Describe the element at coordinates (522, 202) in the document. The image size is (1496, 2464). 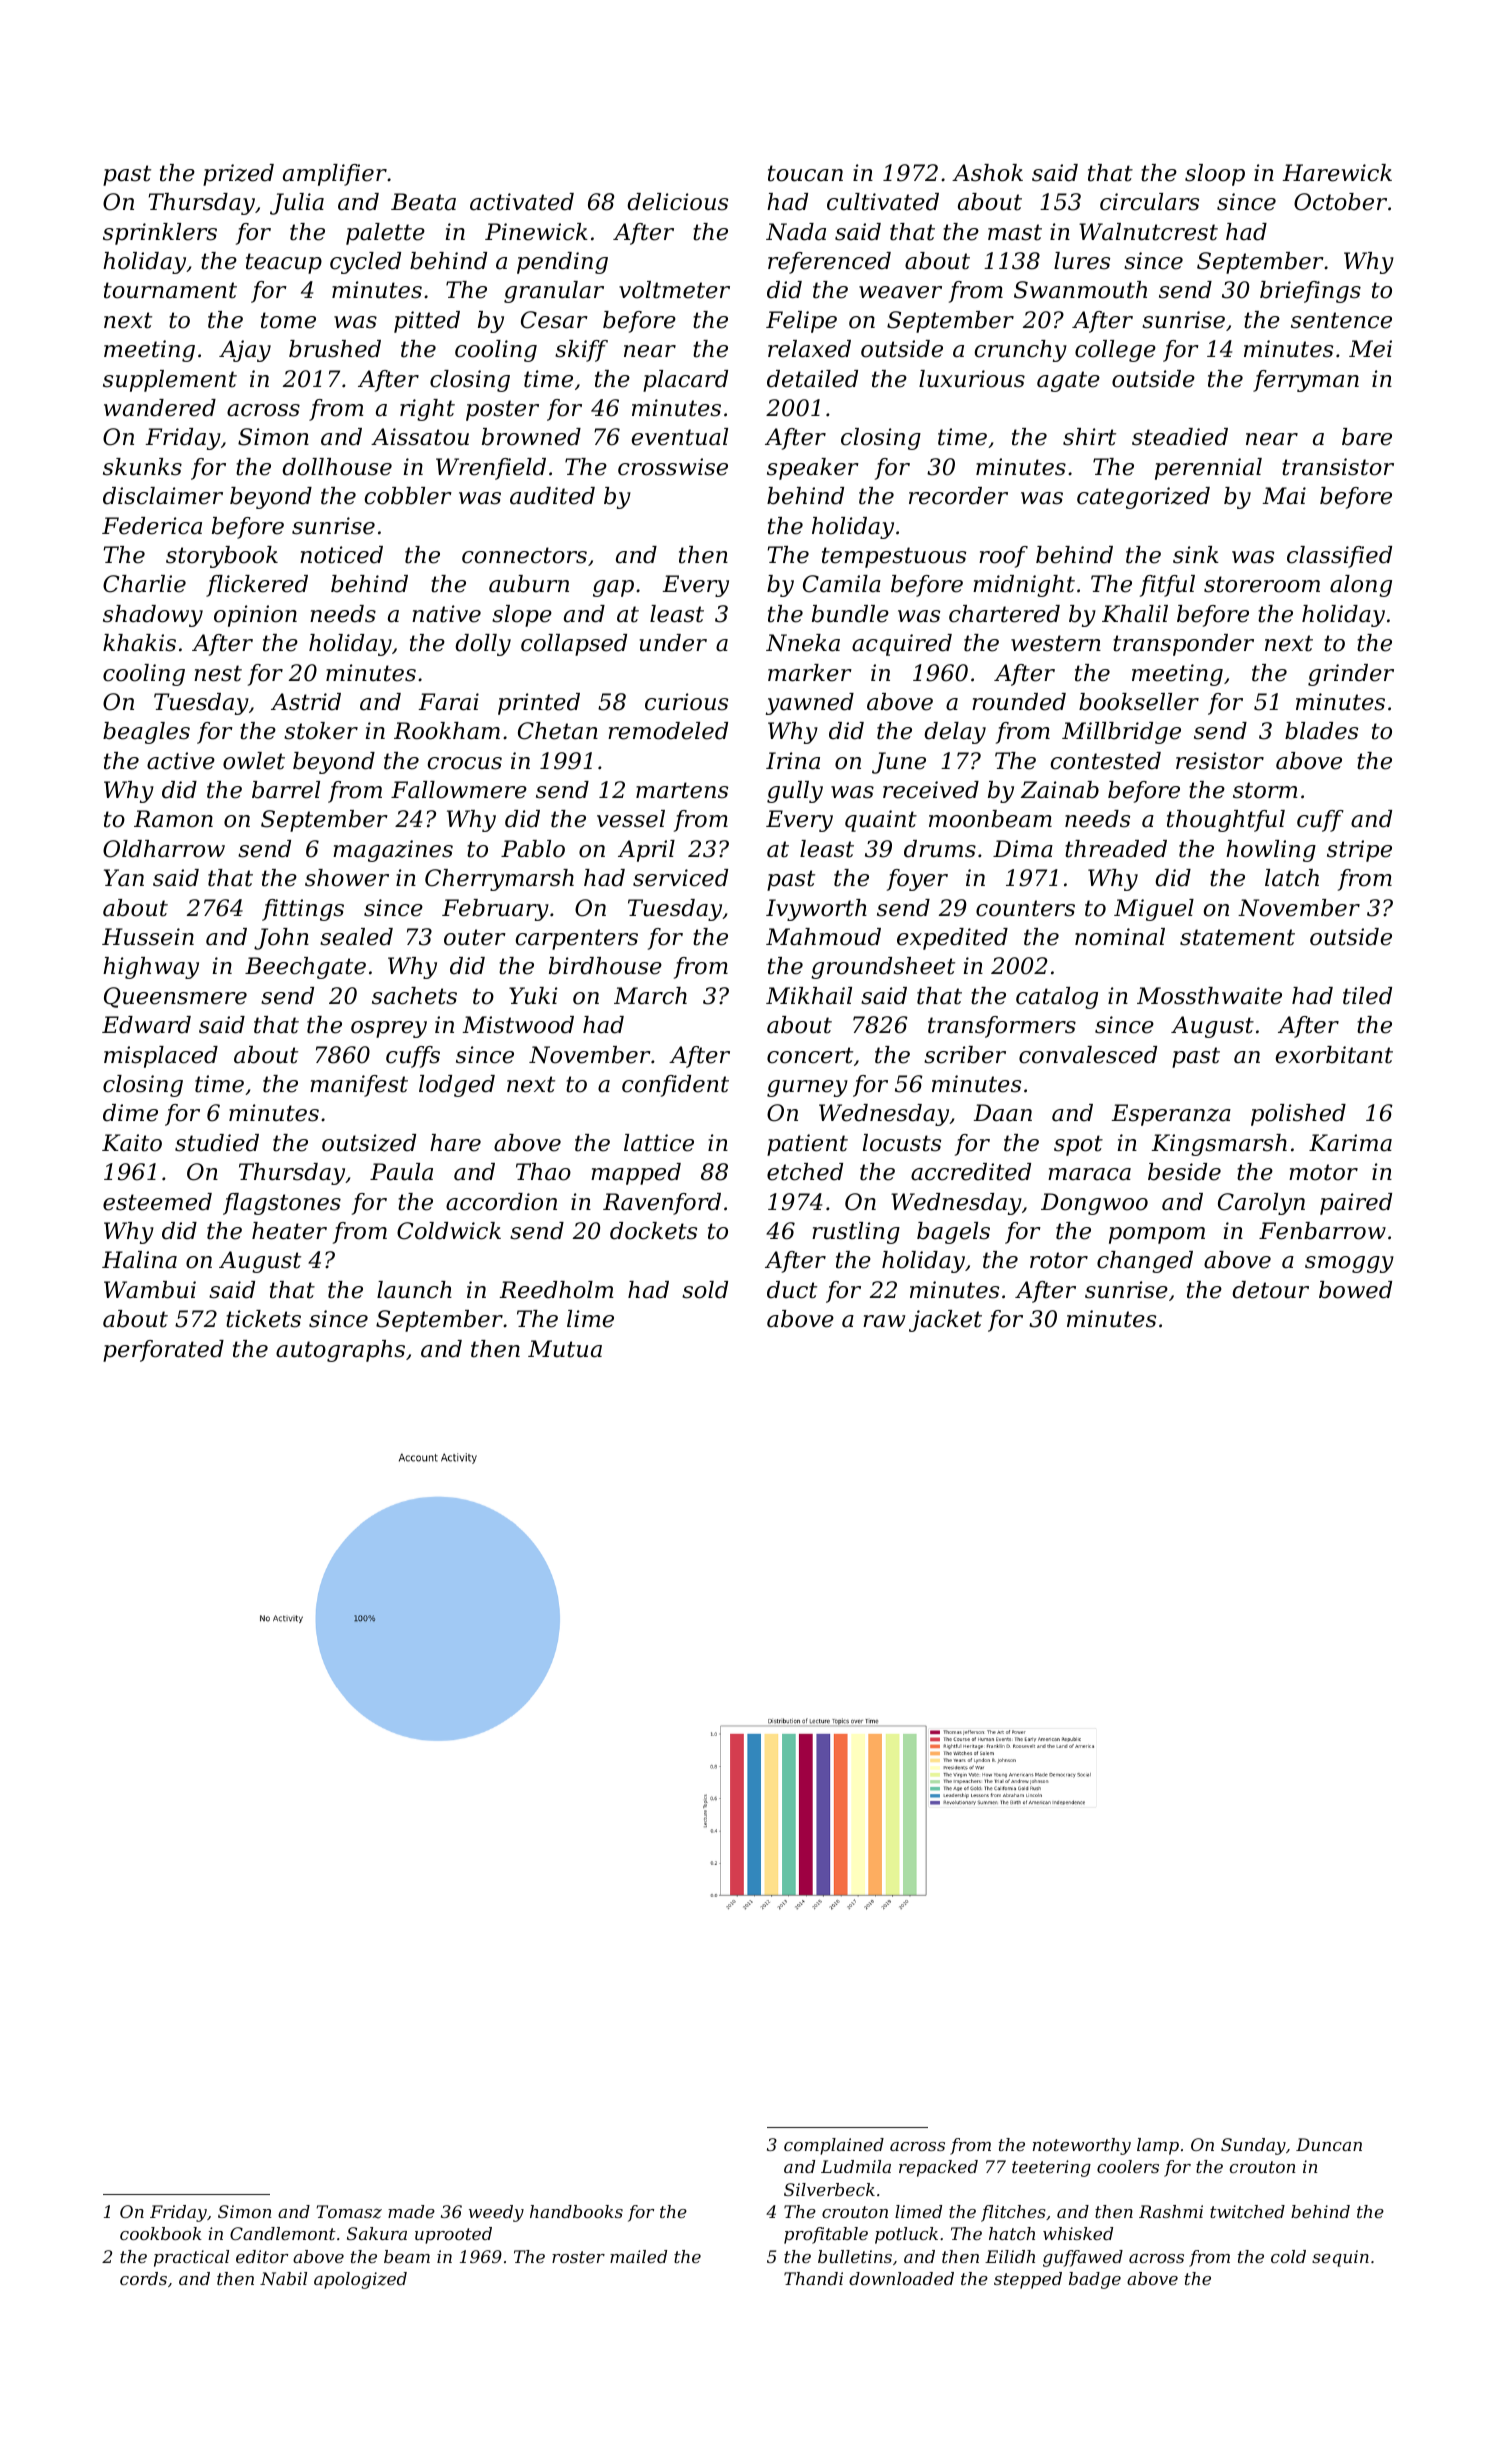
I see `activated` at that location.
